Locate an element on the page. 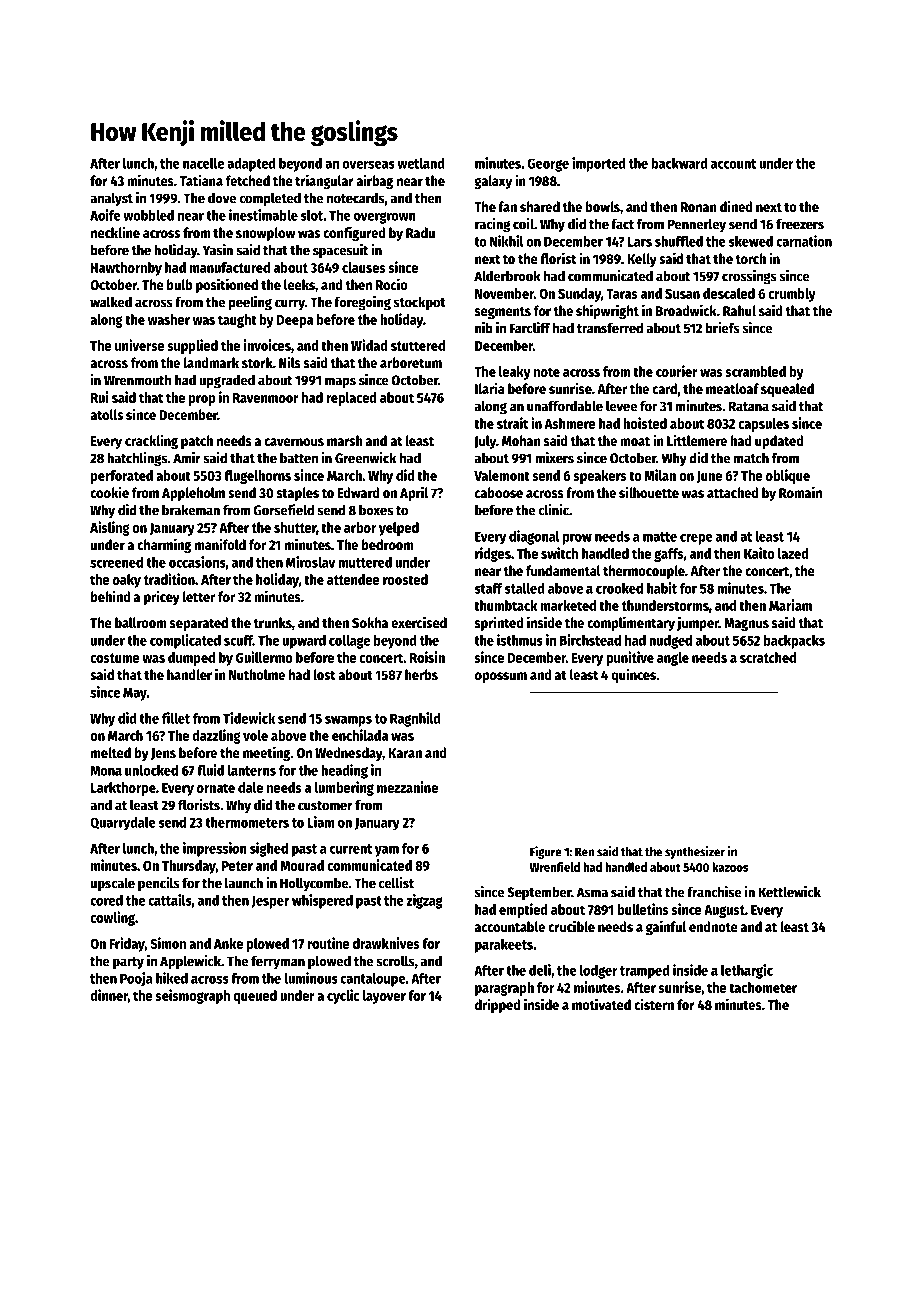 The width and height of the page is (924, 1308). scrambled is located at coordinates (756, 371).
